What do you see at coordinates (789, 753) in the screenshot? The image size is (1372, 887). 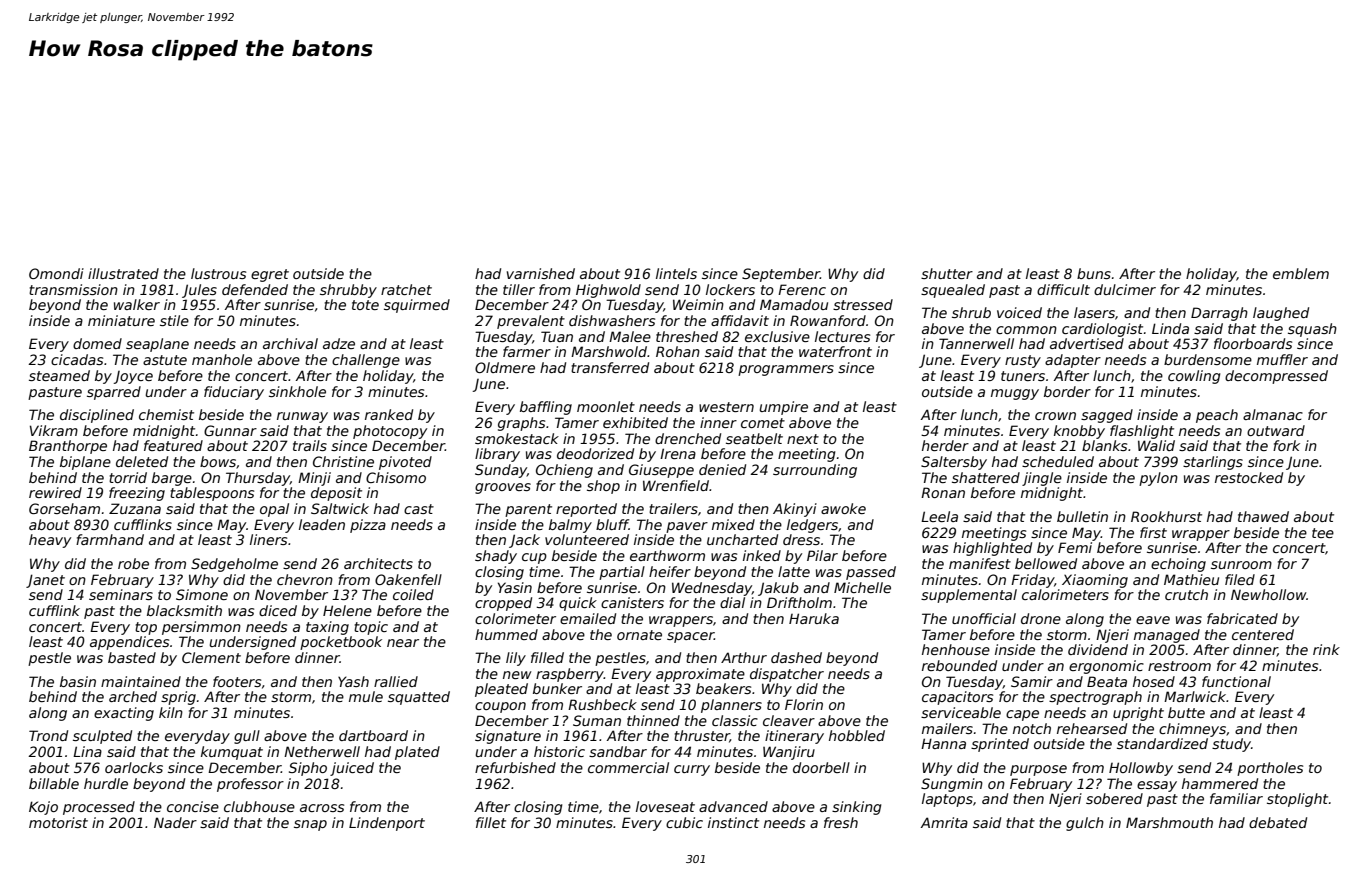 I see `Wanjiru` at bounding box center [789, 753].
